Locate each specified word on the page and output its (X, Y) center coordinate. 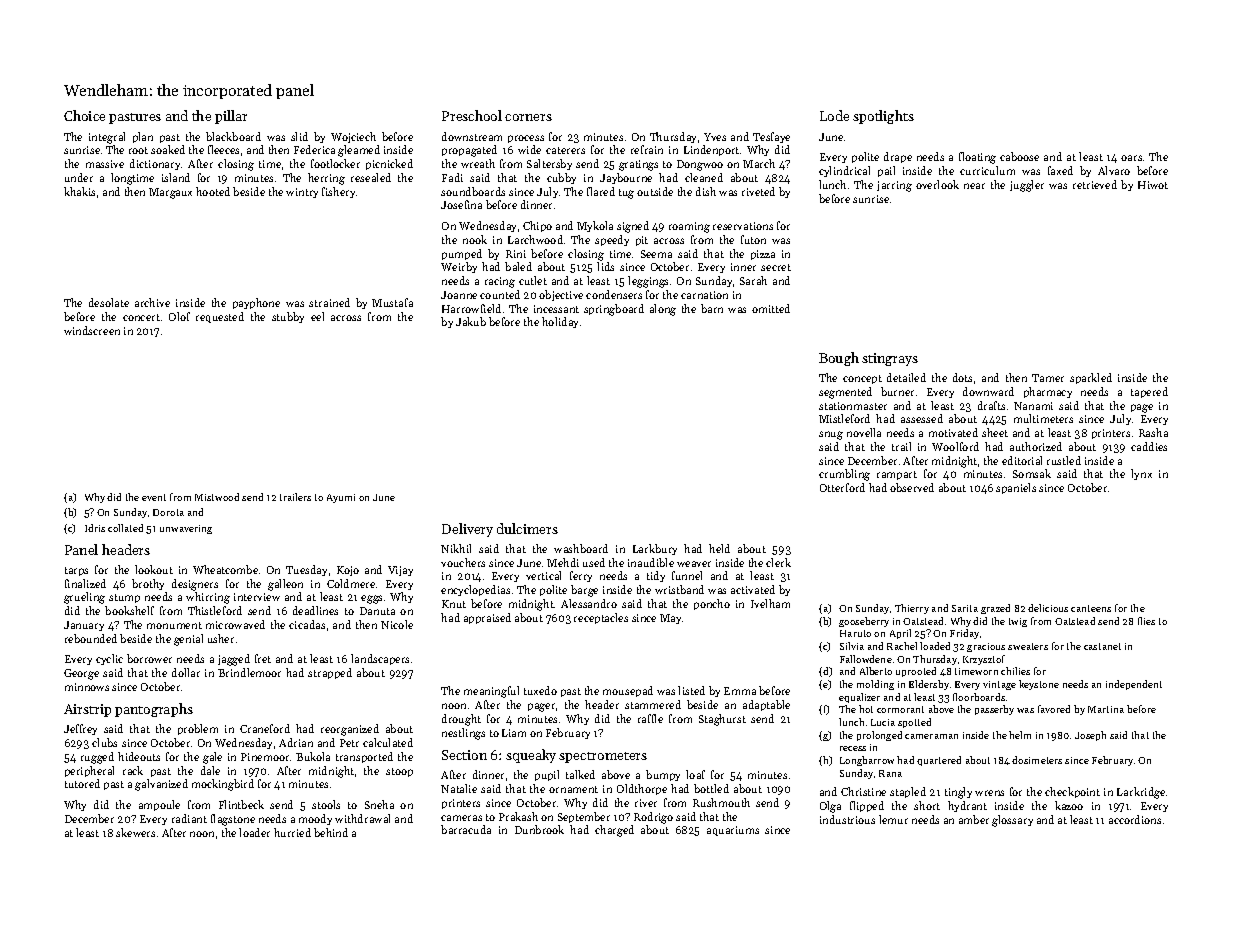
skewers (135, 832)
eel (317, 316)
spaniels (1016, 488)
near (974, 186)
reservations (743, 226)
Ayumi (341, 498)
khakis (79, 191)
